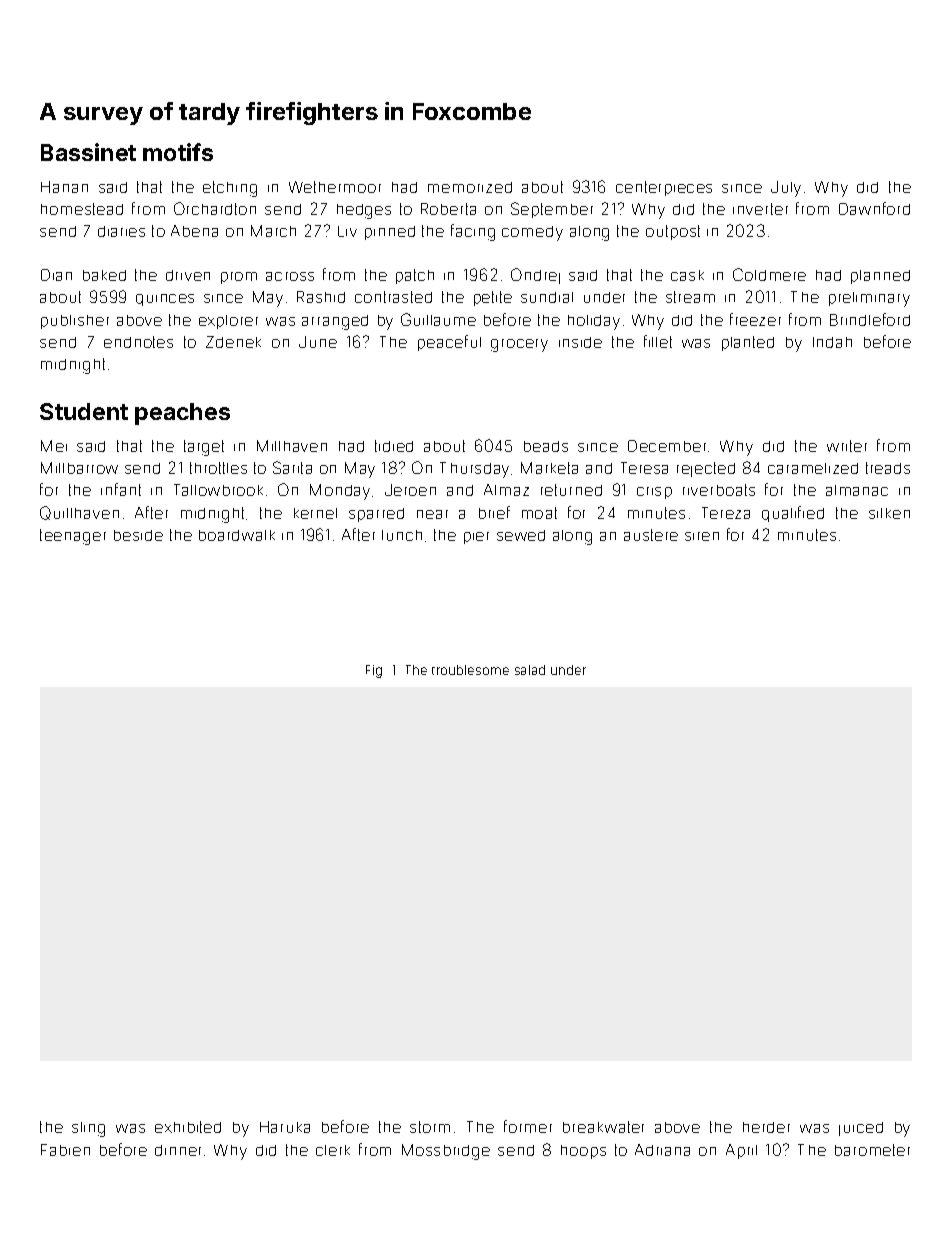 Image resolution: width=952 pixels, height=1233 pixels. Describe the element at coordinates (530, 670) in the screenshot. I see `salad` at that location.
